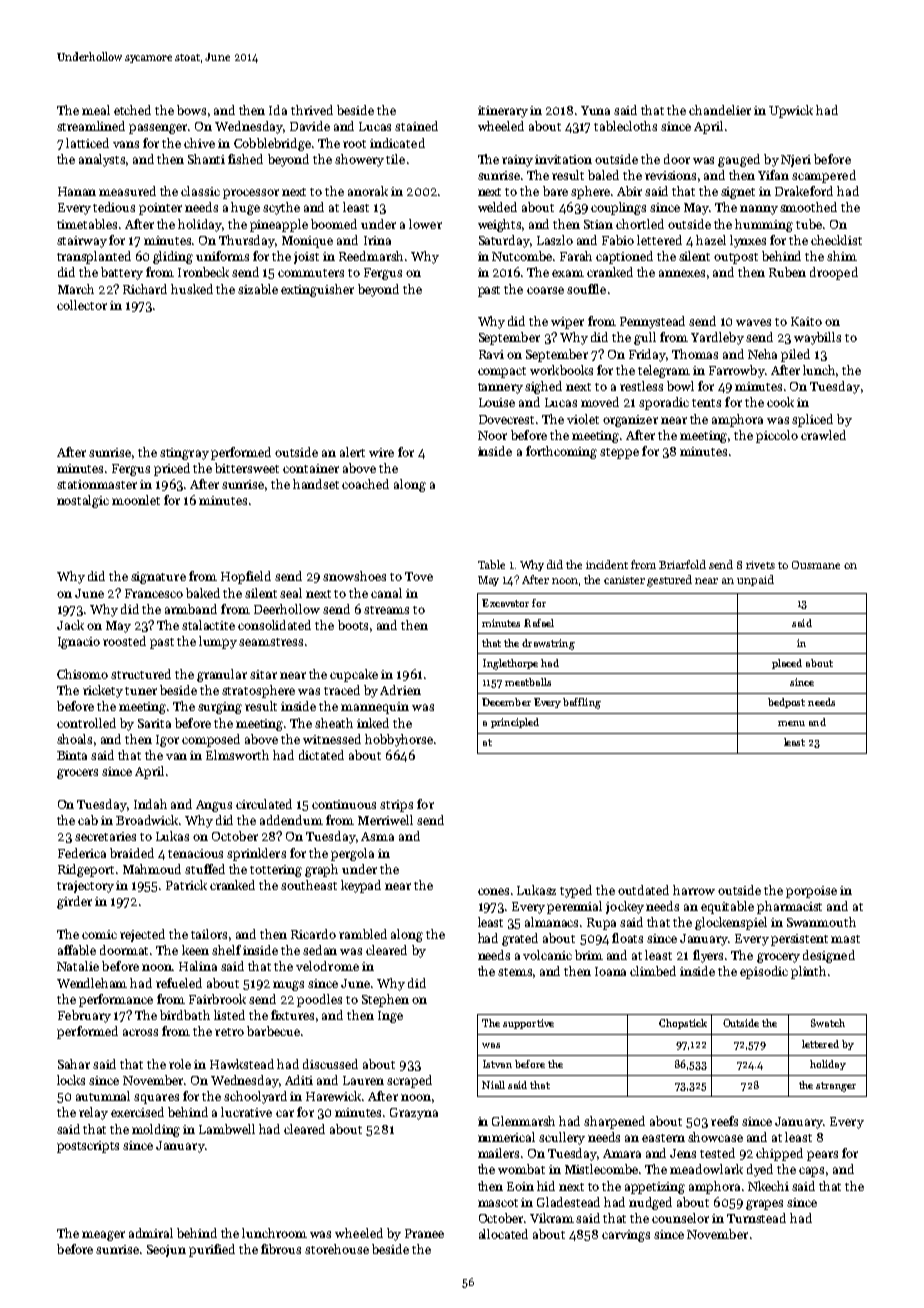 The image size is (924, 1308). What do you see at coordinates (395, 159) in the page?
I see `tile` at bounding box center [395, 159].
